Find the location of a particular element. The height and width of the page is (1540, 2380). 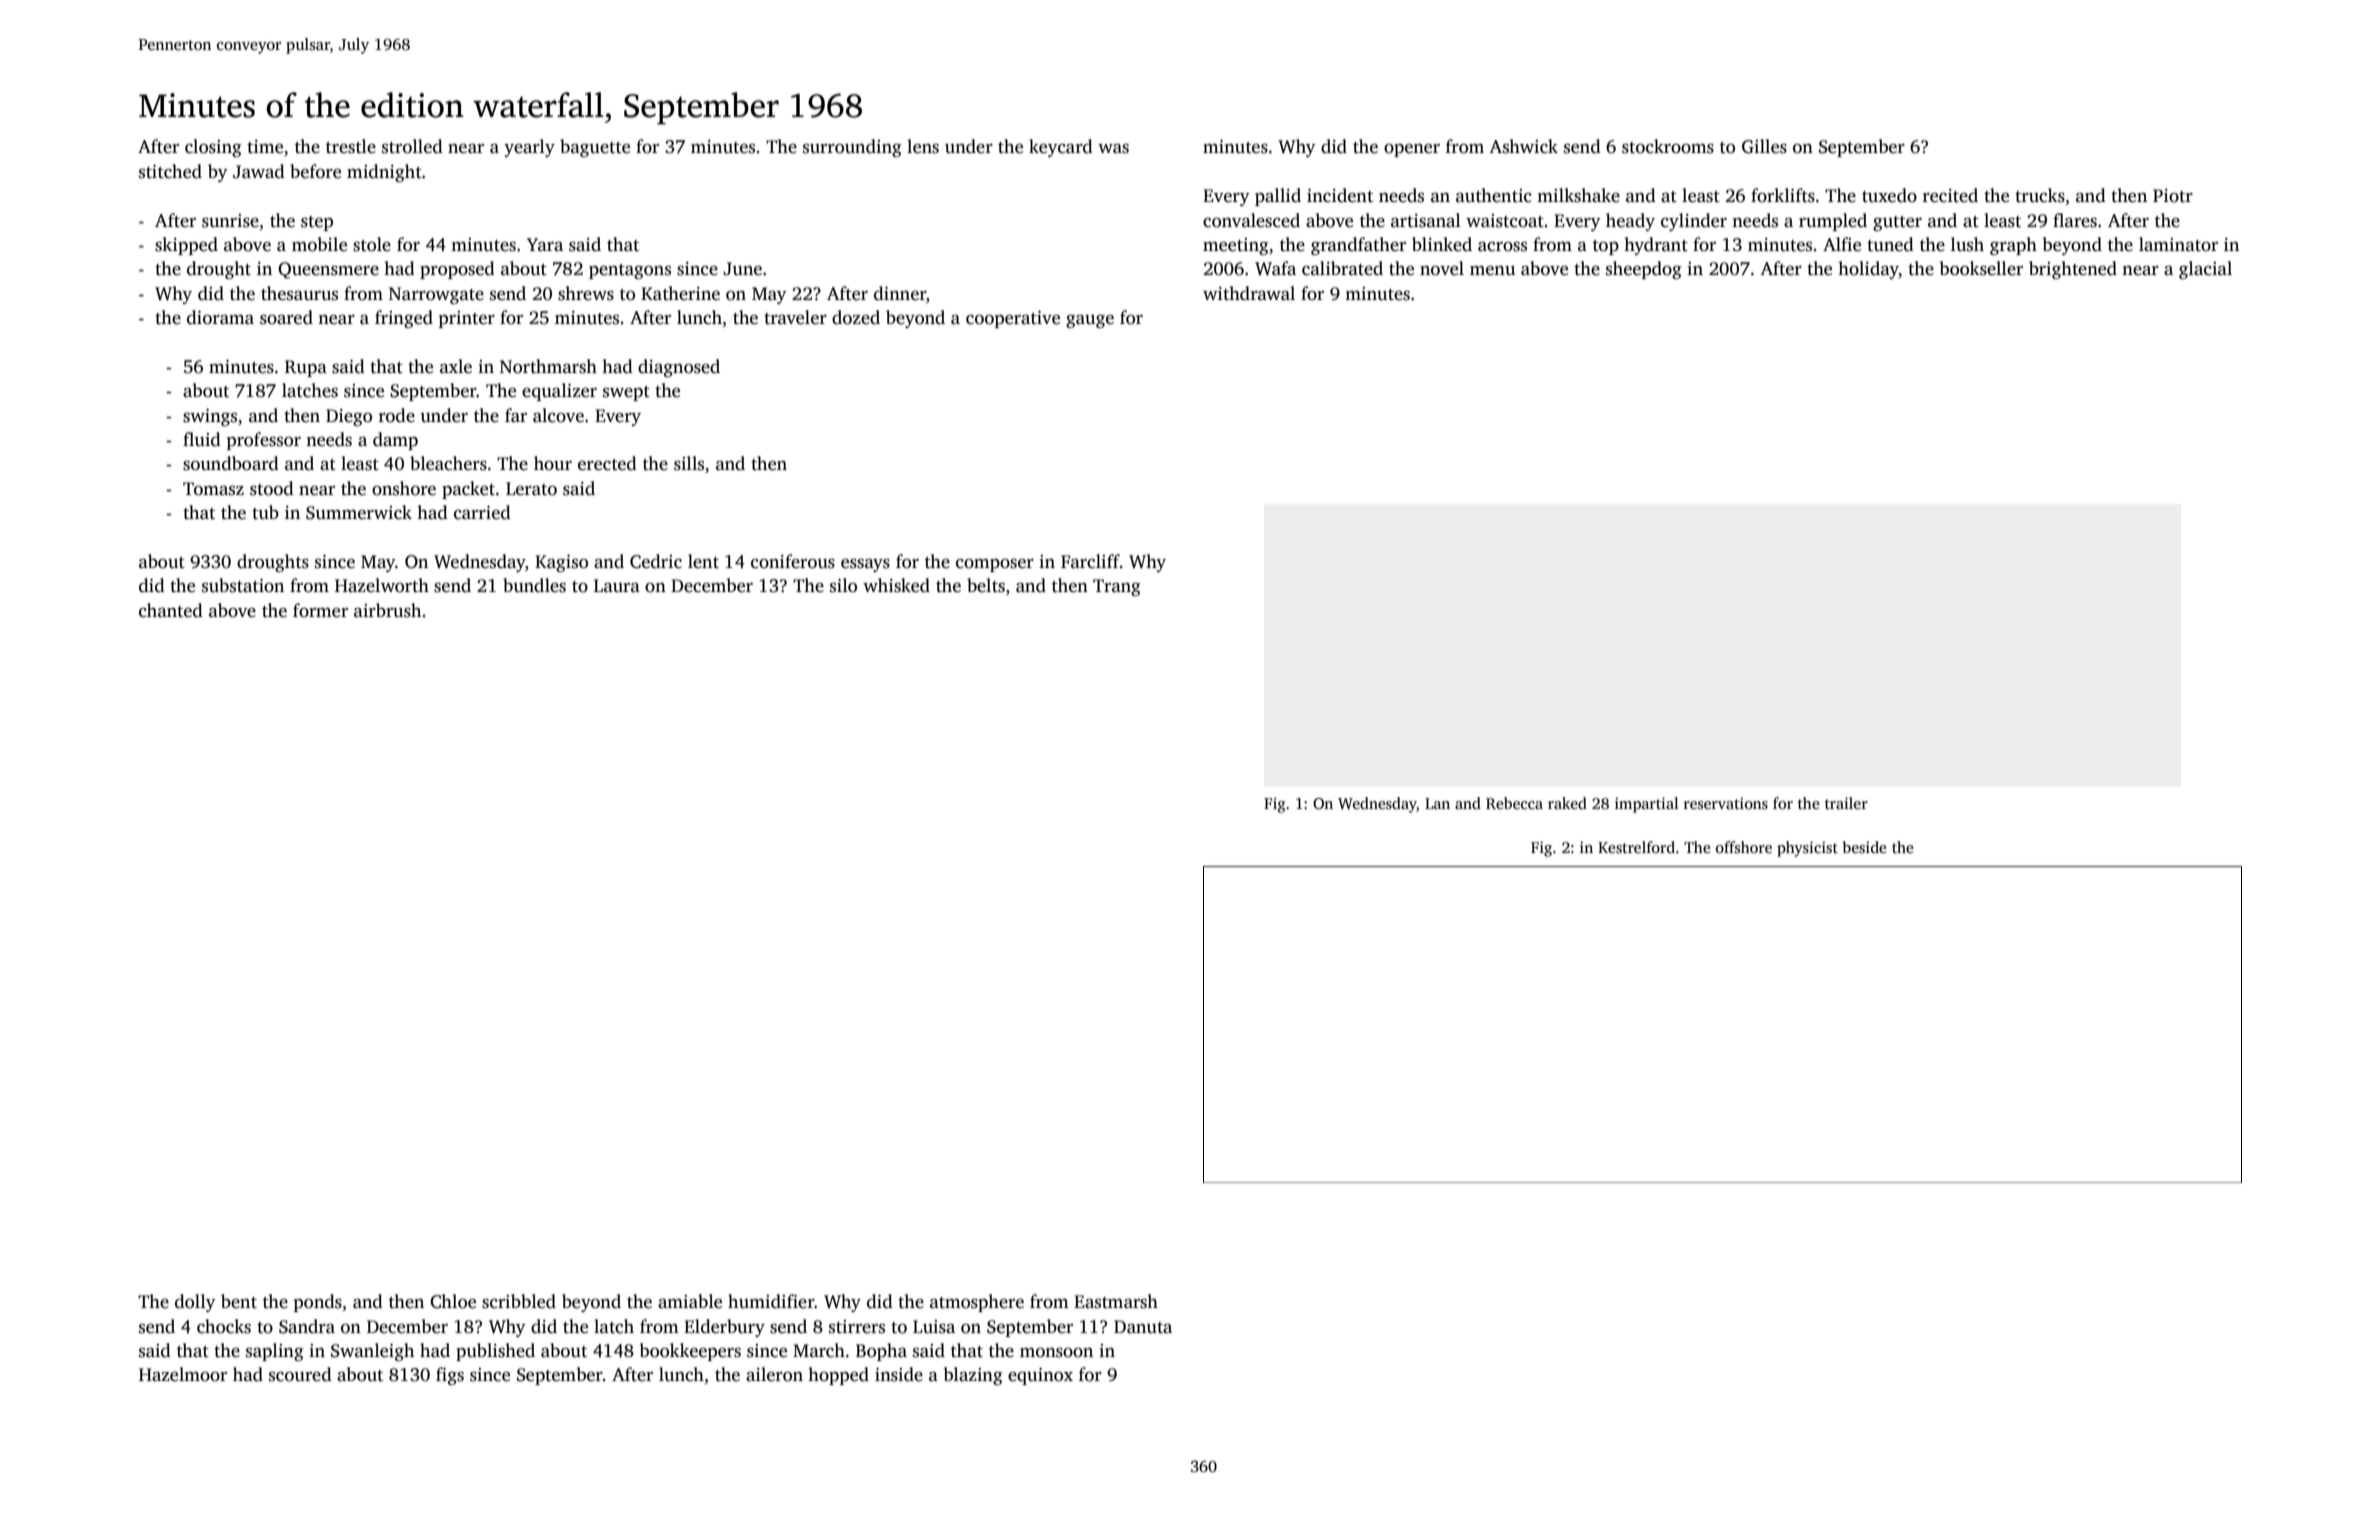

Laura is located at coordinates (617, 586).
